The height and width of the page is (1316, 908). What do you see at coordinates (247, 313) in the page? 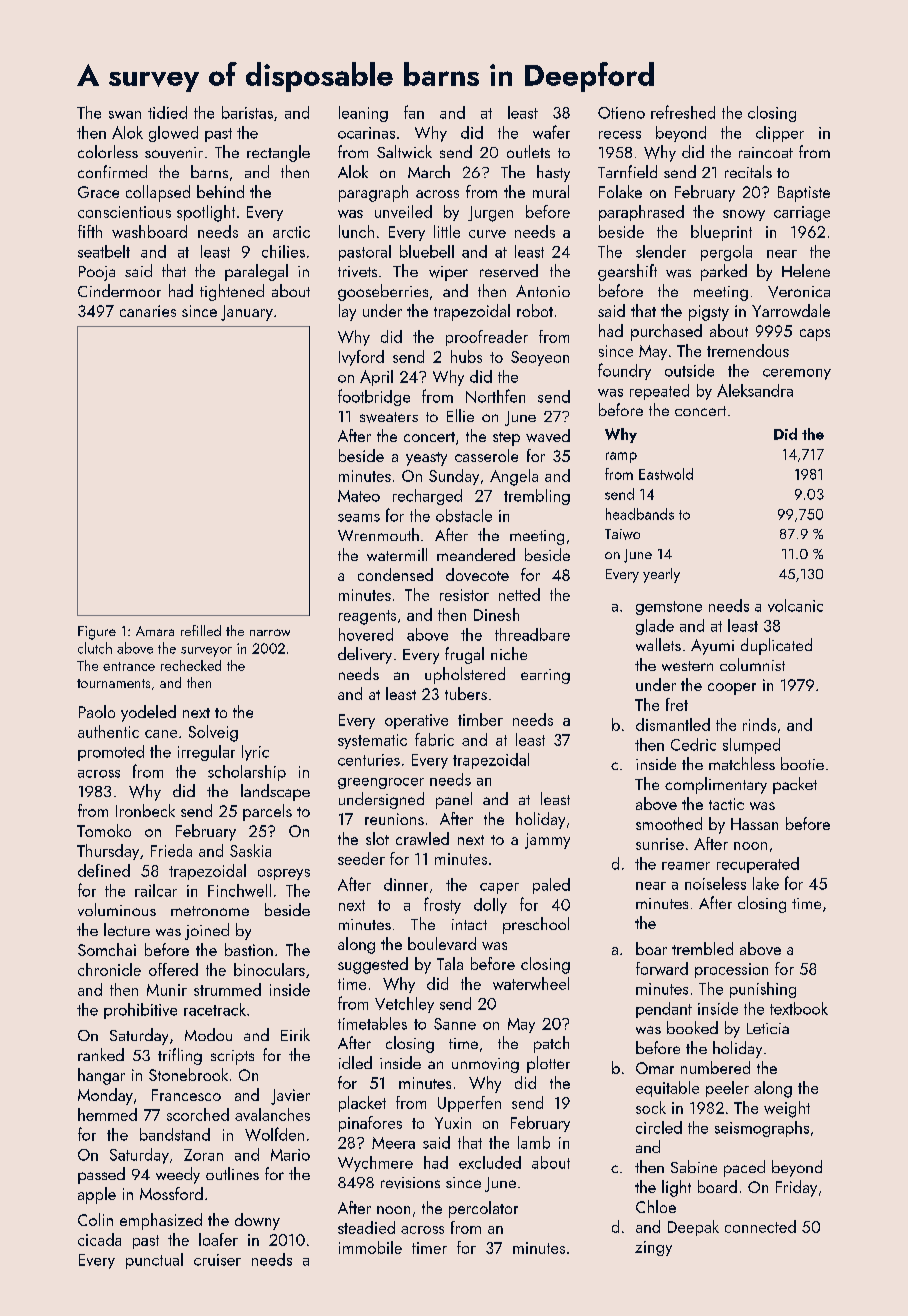
I see `January` at bounding box center [247, 313].
